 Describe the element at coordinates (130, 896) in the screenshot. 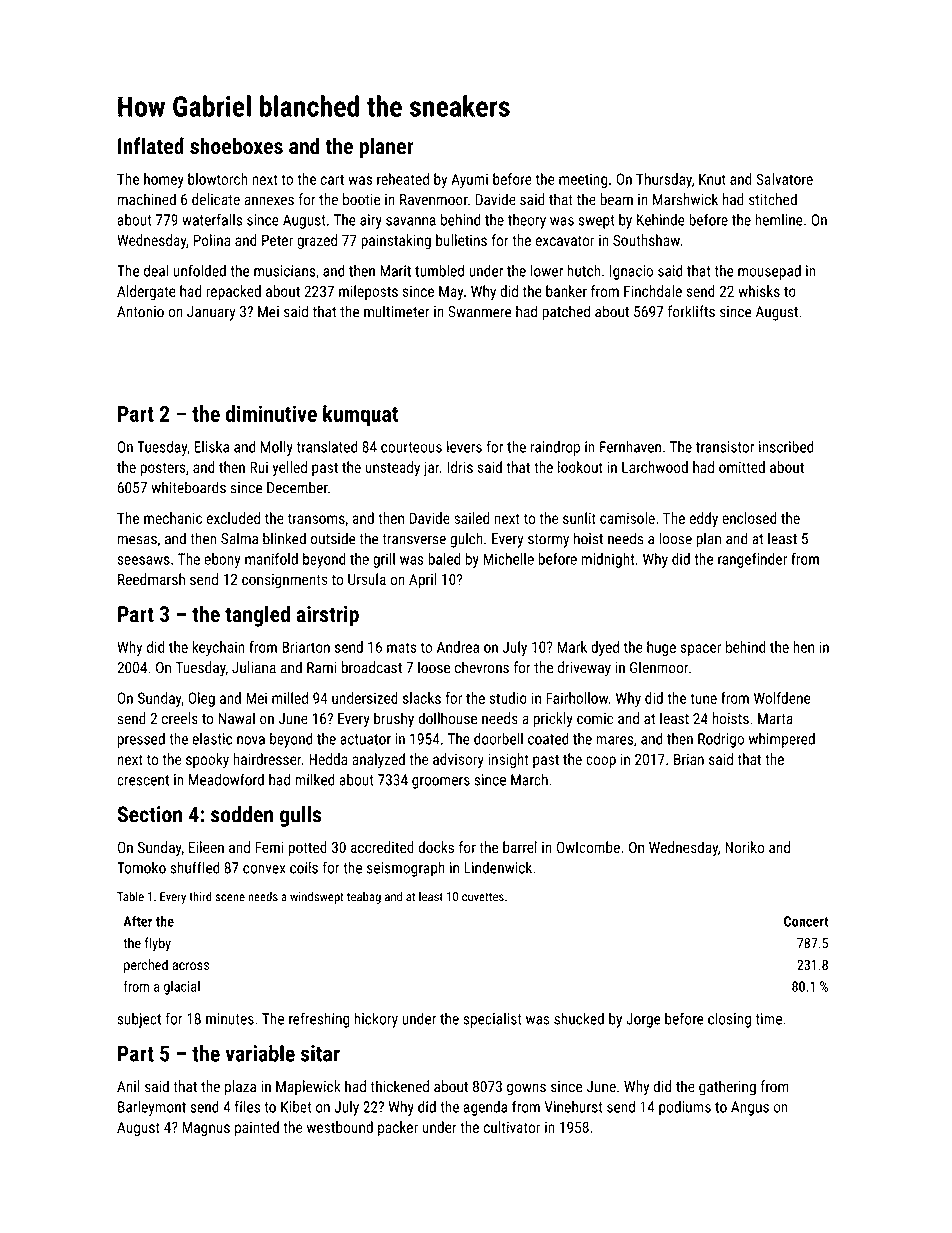

I see `Table` at that location.
